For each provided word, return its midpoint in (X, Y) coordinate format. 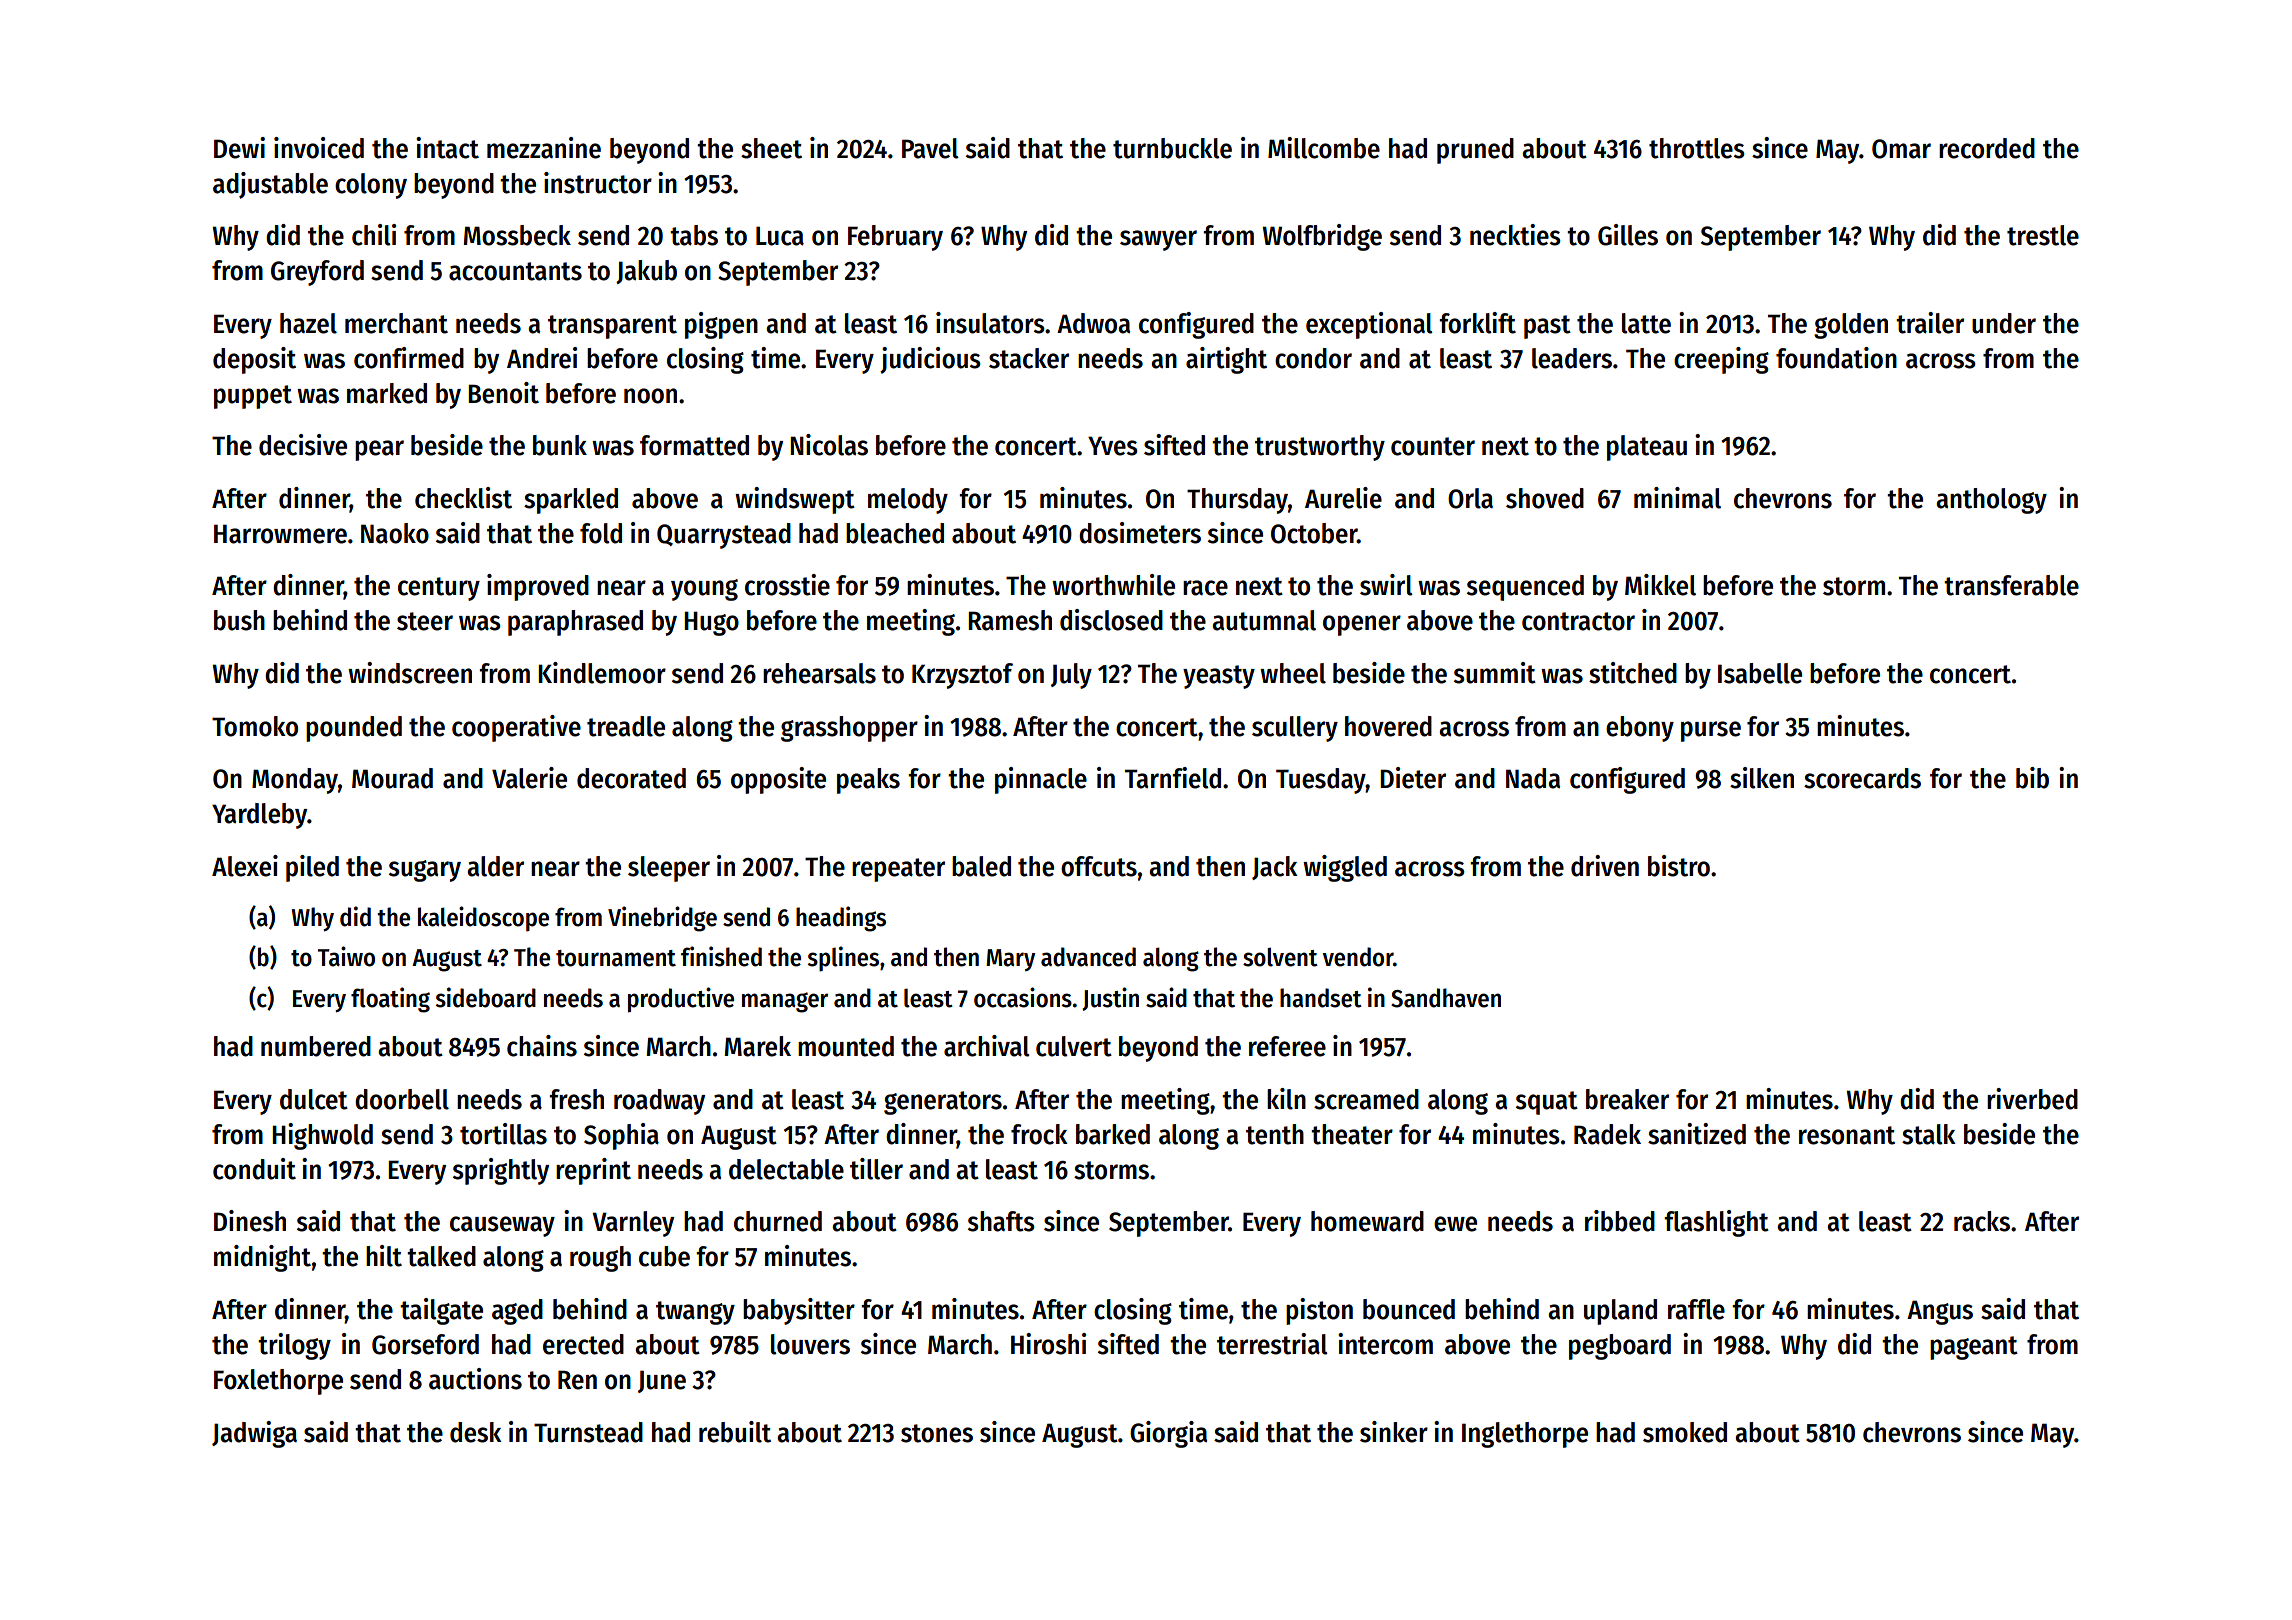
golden (1851, 326)
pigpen (721, 325)
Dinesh (250, 1221)
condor (1313, 358)
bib (2032, 778)
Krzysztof (962, 676)
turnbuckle (1172, 148)
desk (476, 1432)
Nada (1533, 778)
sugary (425, 871)
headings (841, 919)
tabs (694, 235)
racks (1982, 1221)
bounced (1409, 1309)
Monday (295, 781)
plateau (1647, 448)
